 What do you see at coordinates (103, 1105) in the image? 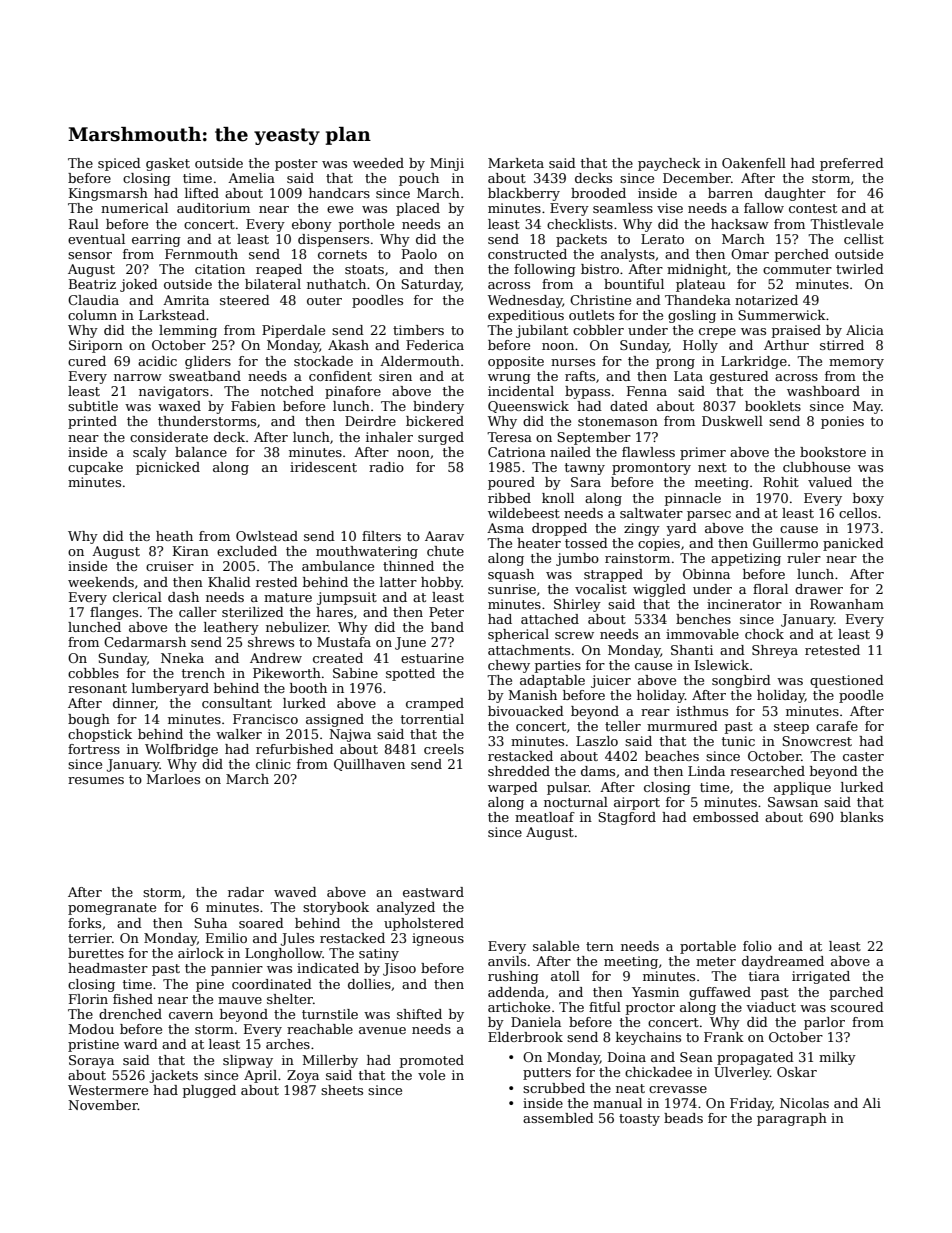
I see `November` at bounding box center [103, 1105].
